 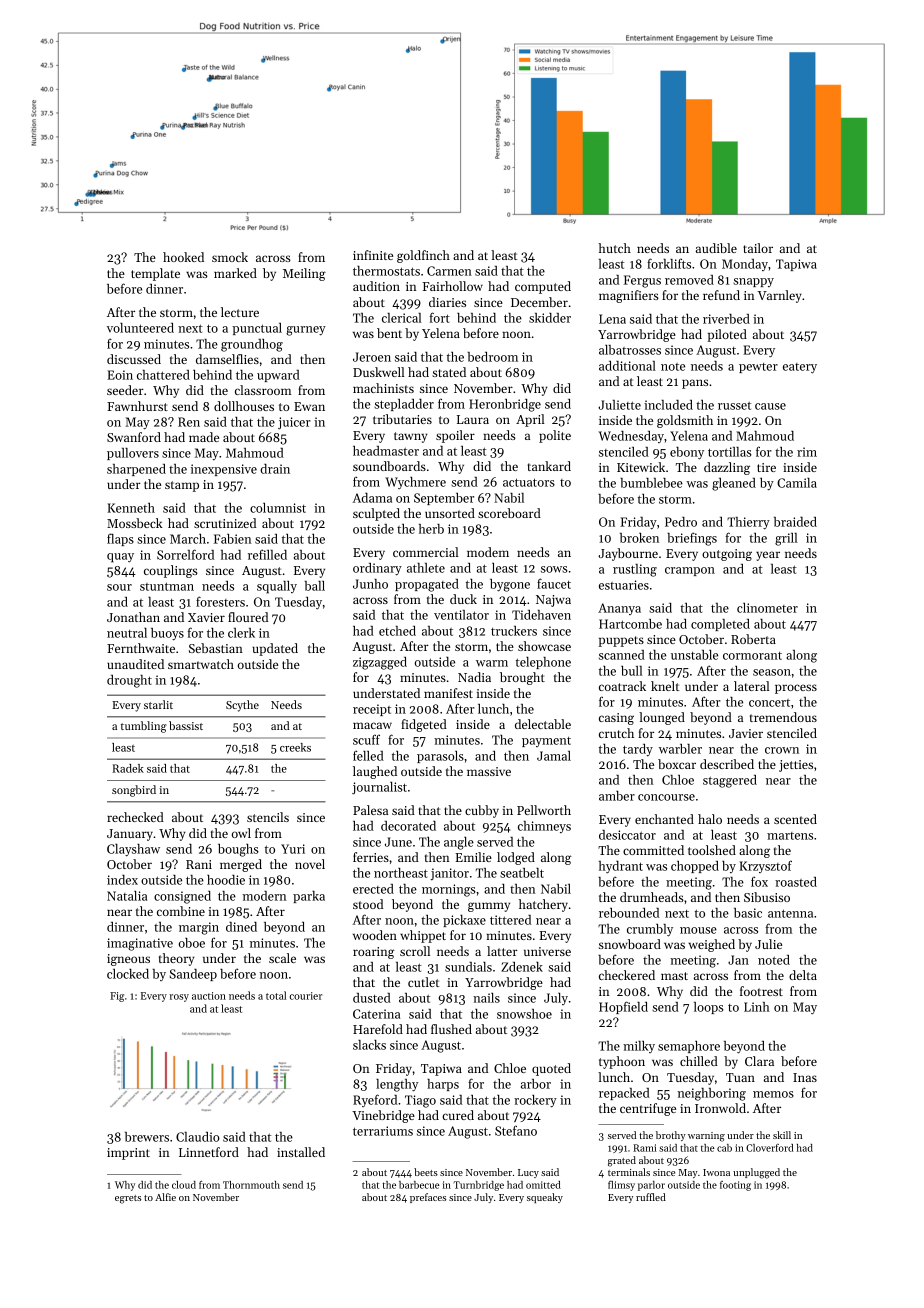 What do you see at coordinates (543, 724) in the document?
I see `delectable` at bounding box center [543, 724].
